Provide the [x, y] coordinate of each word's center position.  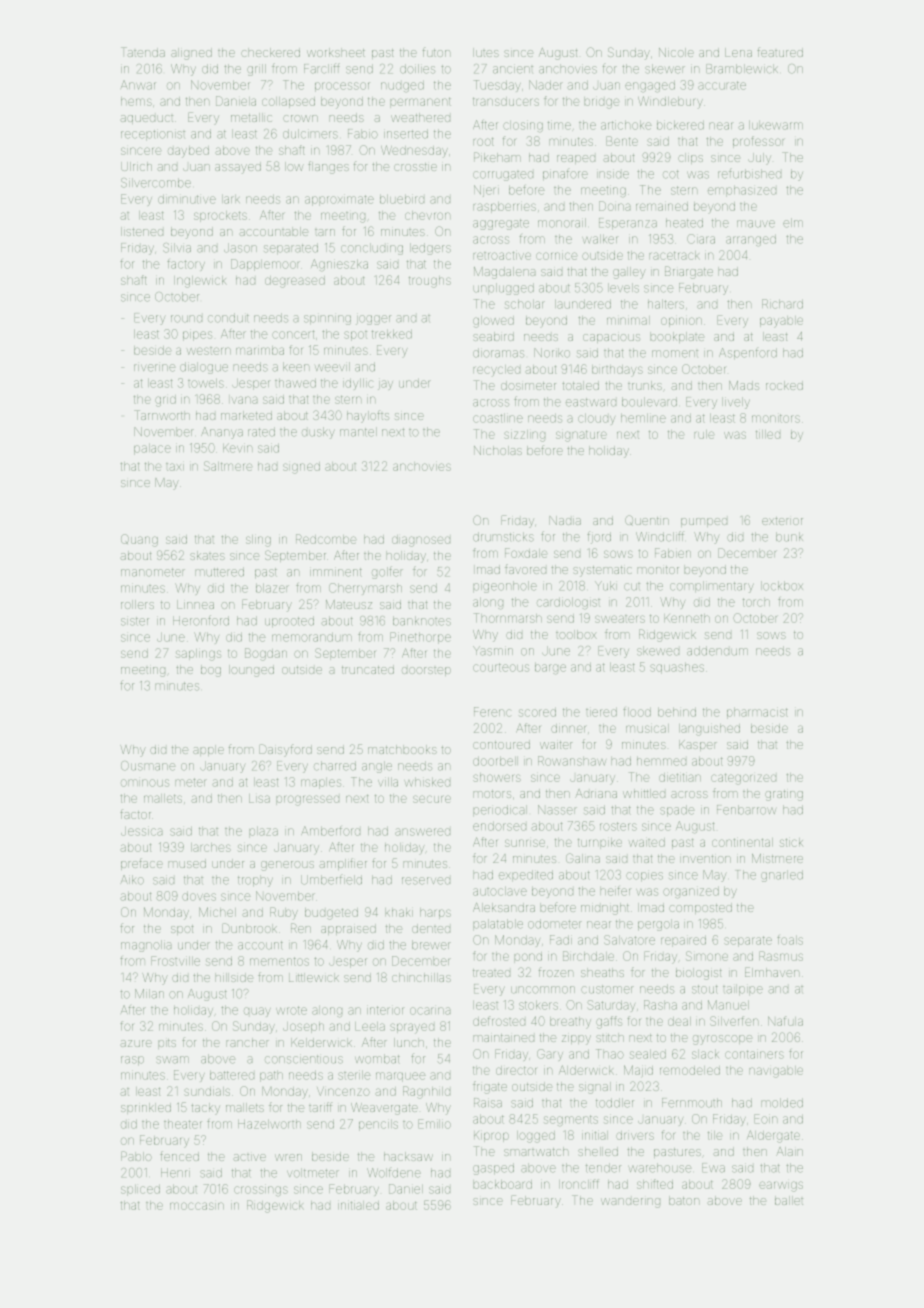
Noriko [552, 353]
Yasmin [493, 651]
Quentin [647, 520]
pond [528, 957]
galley [629, 273]
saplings [198, 655]
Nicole [676, 52]
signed [301, 468]
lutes [486, 52]
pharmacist [757, 713]
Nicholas [498, 450]
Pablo [136, 1156]
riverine [154, 368]
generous [287, 866]
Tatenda [143, 52]
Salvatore [629, 940]
